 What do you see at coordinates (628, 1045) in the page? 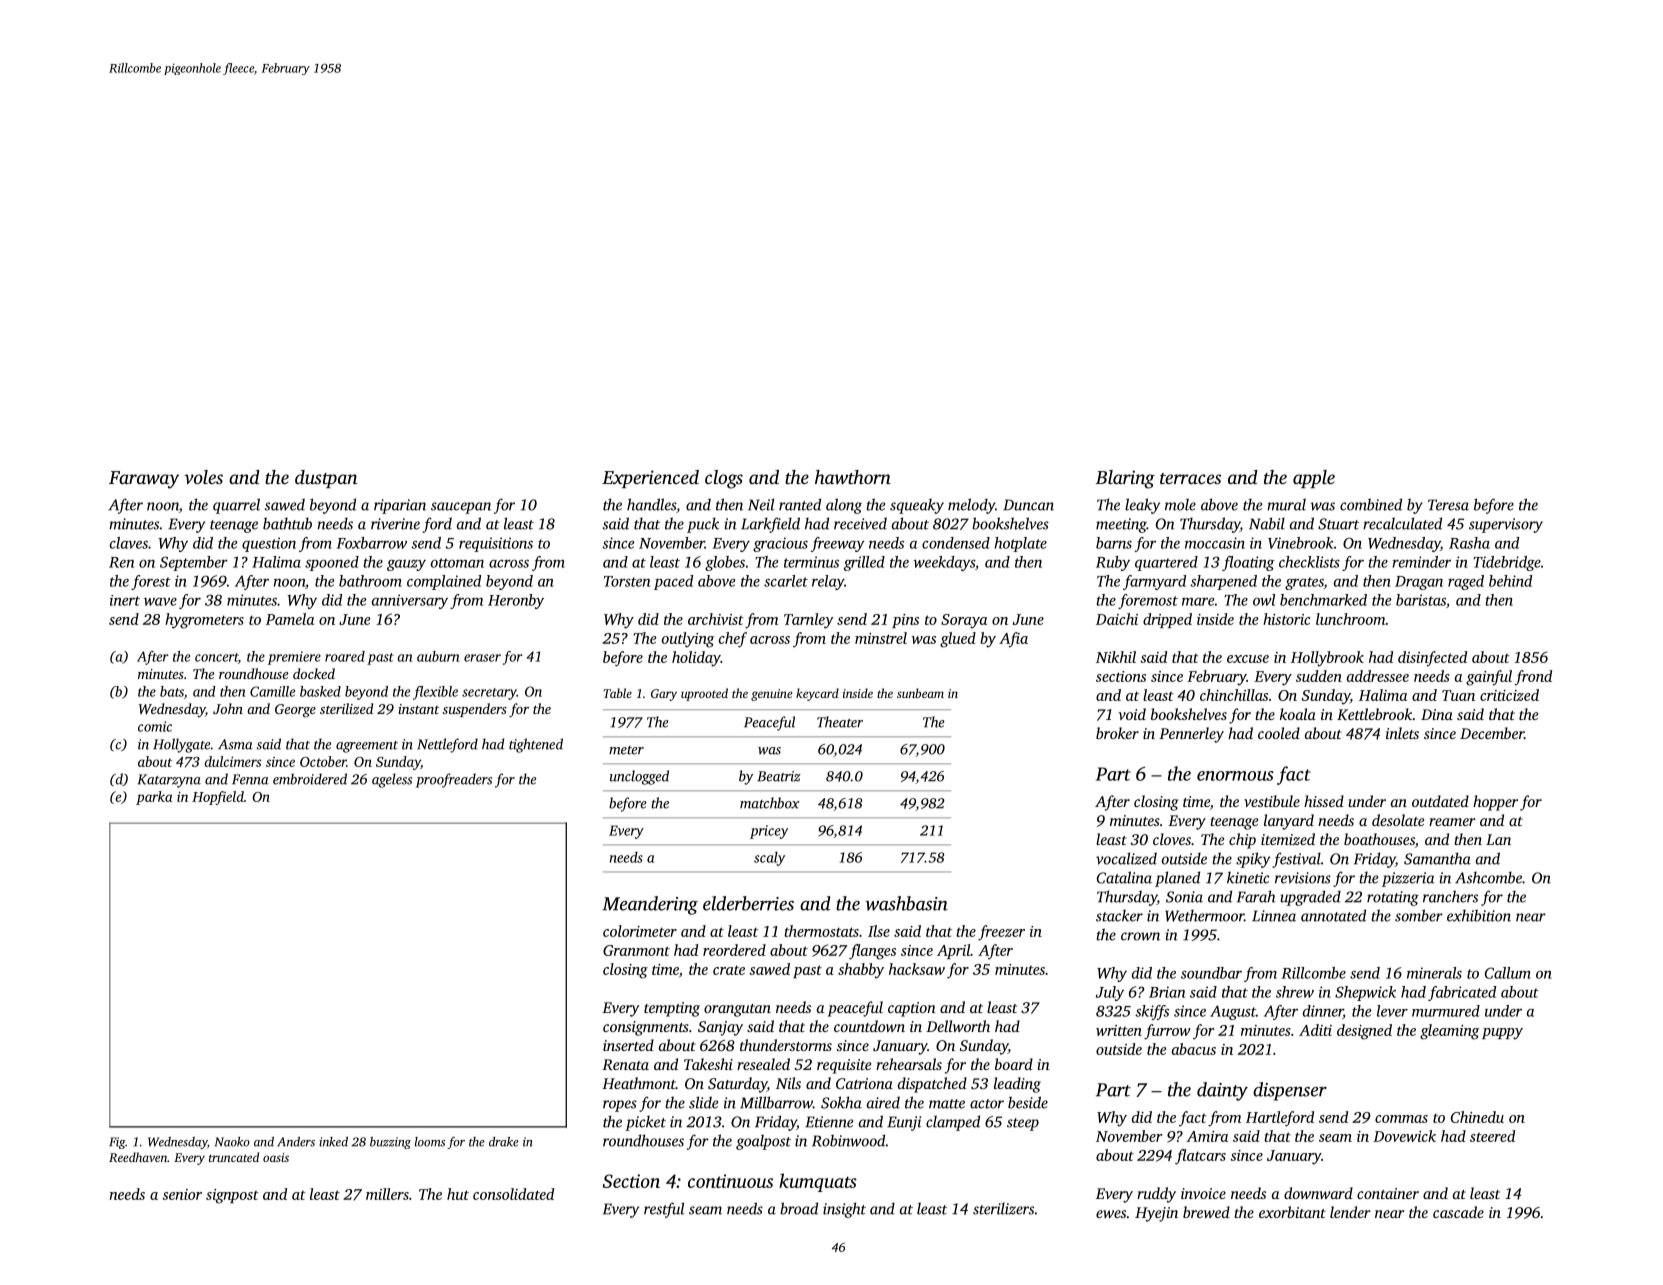
I see `inserted` at bounding box center [628, 1045].
